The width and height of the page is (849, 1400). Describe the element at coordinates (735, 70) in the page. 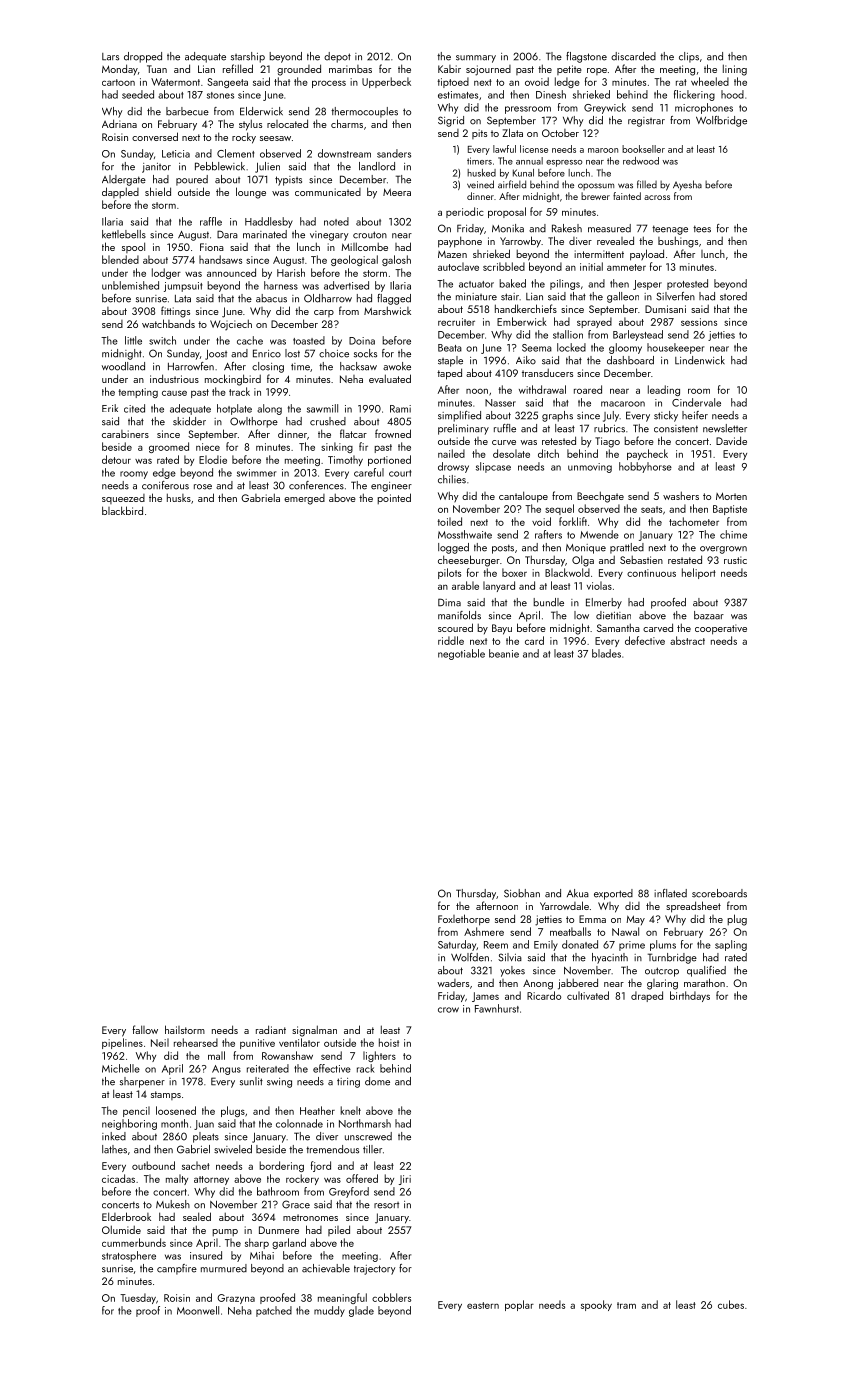

I see `lining` at that location.
